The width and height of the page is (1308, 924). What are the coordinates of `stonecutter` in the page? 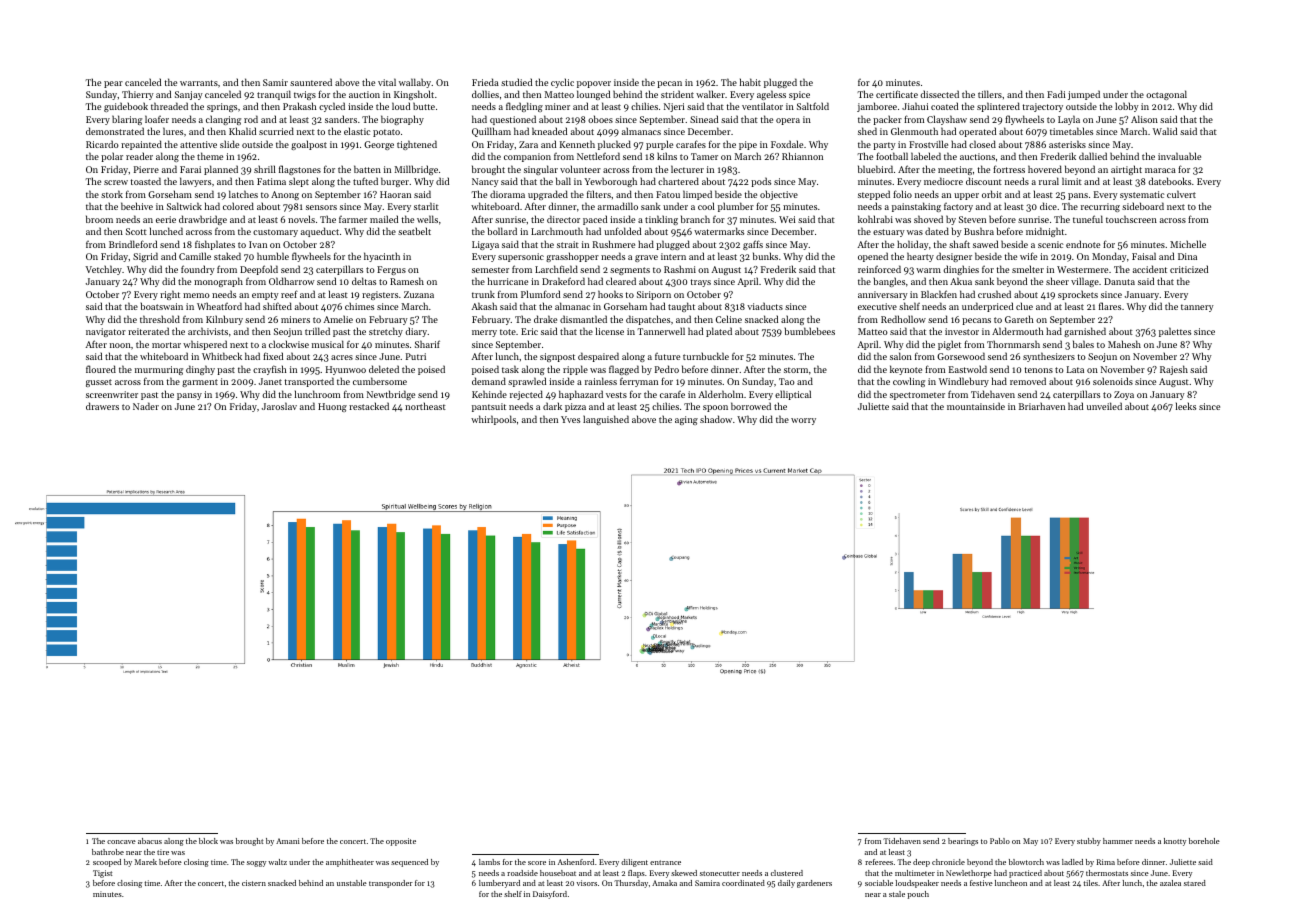 It's located at (720, 873).
